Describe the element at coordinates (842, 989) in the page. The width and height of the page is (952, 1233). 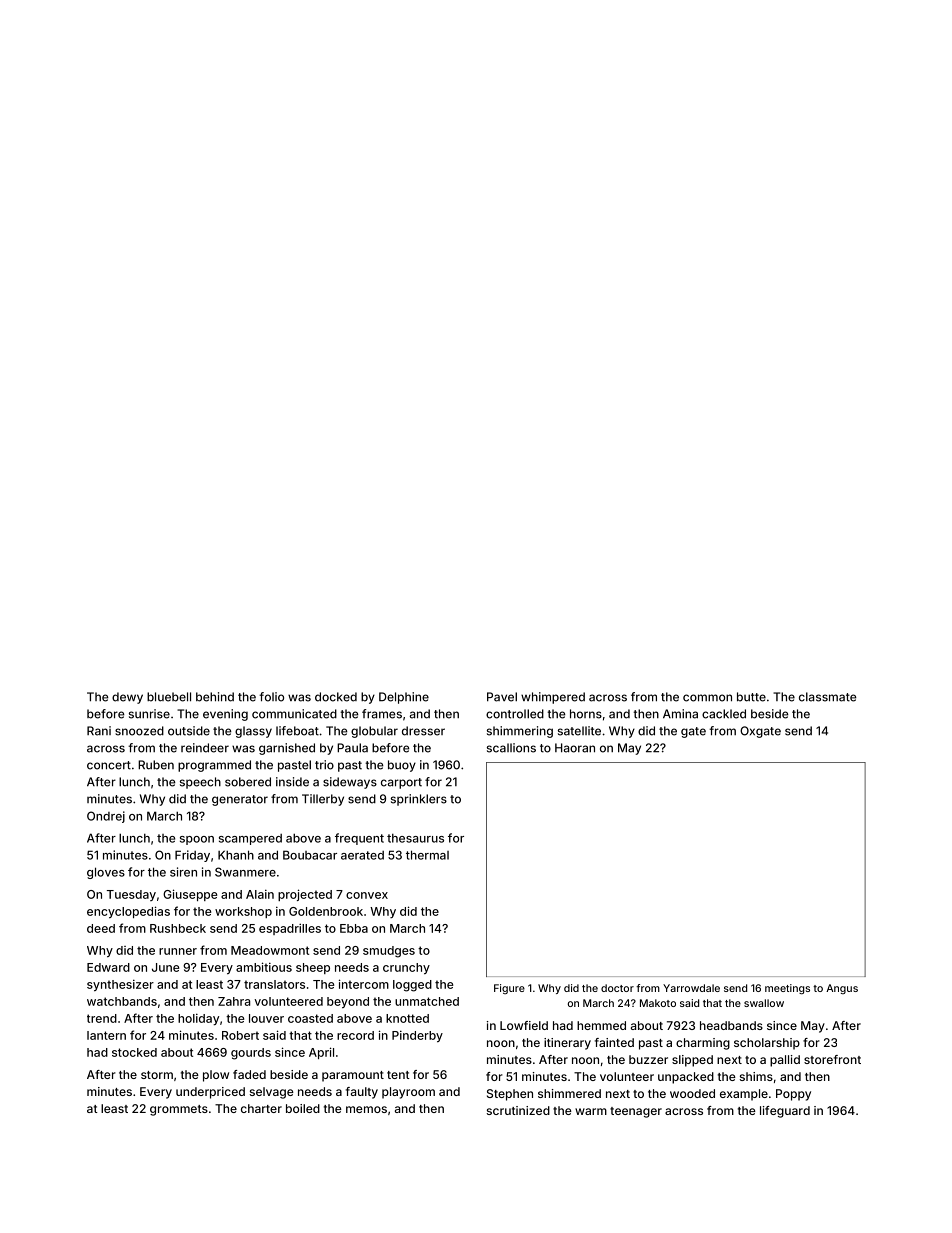
I see `Angus` at that location.
